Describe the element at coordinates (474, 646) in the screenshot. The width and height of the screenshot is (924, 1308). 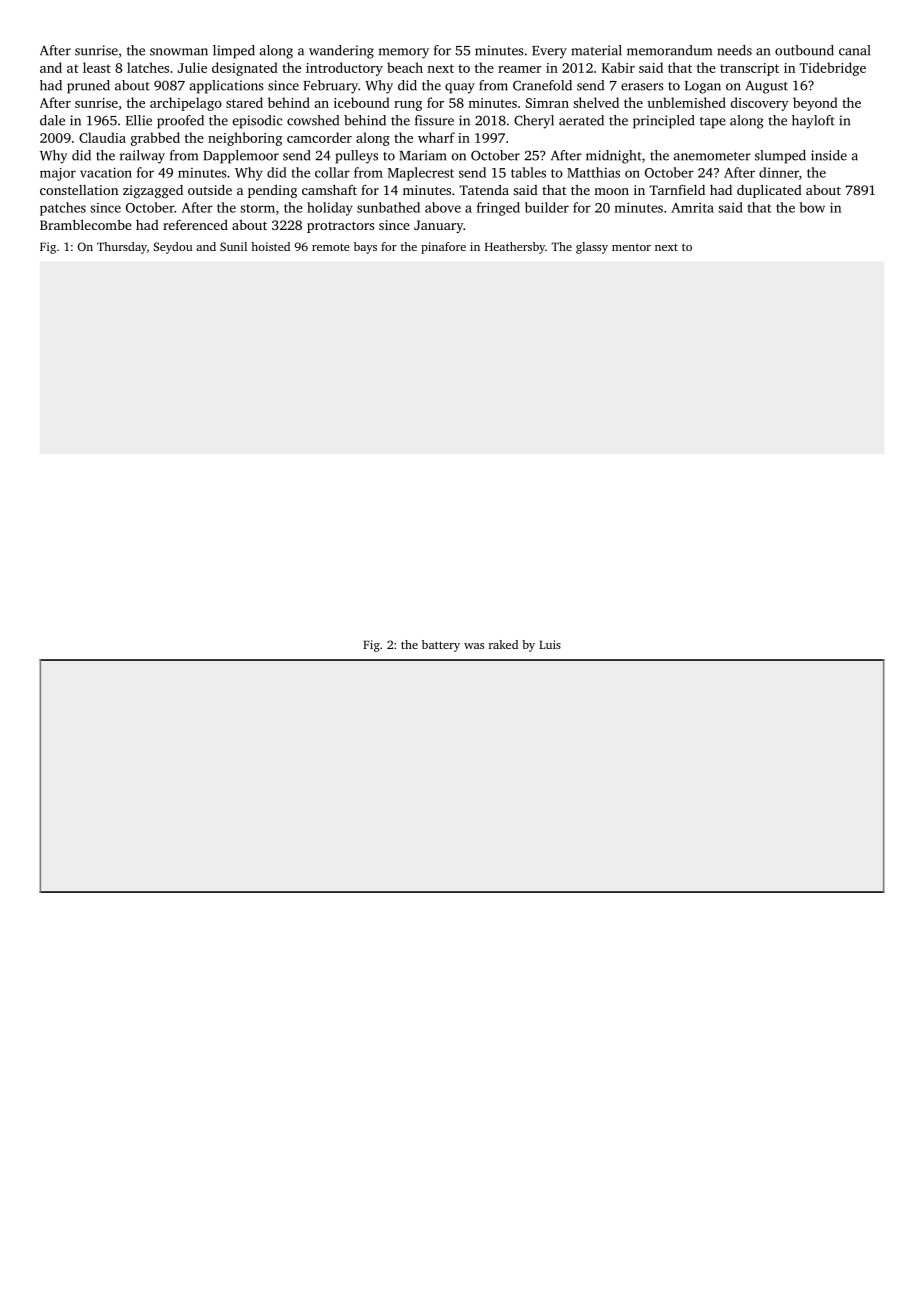
I see `was` at that location.
